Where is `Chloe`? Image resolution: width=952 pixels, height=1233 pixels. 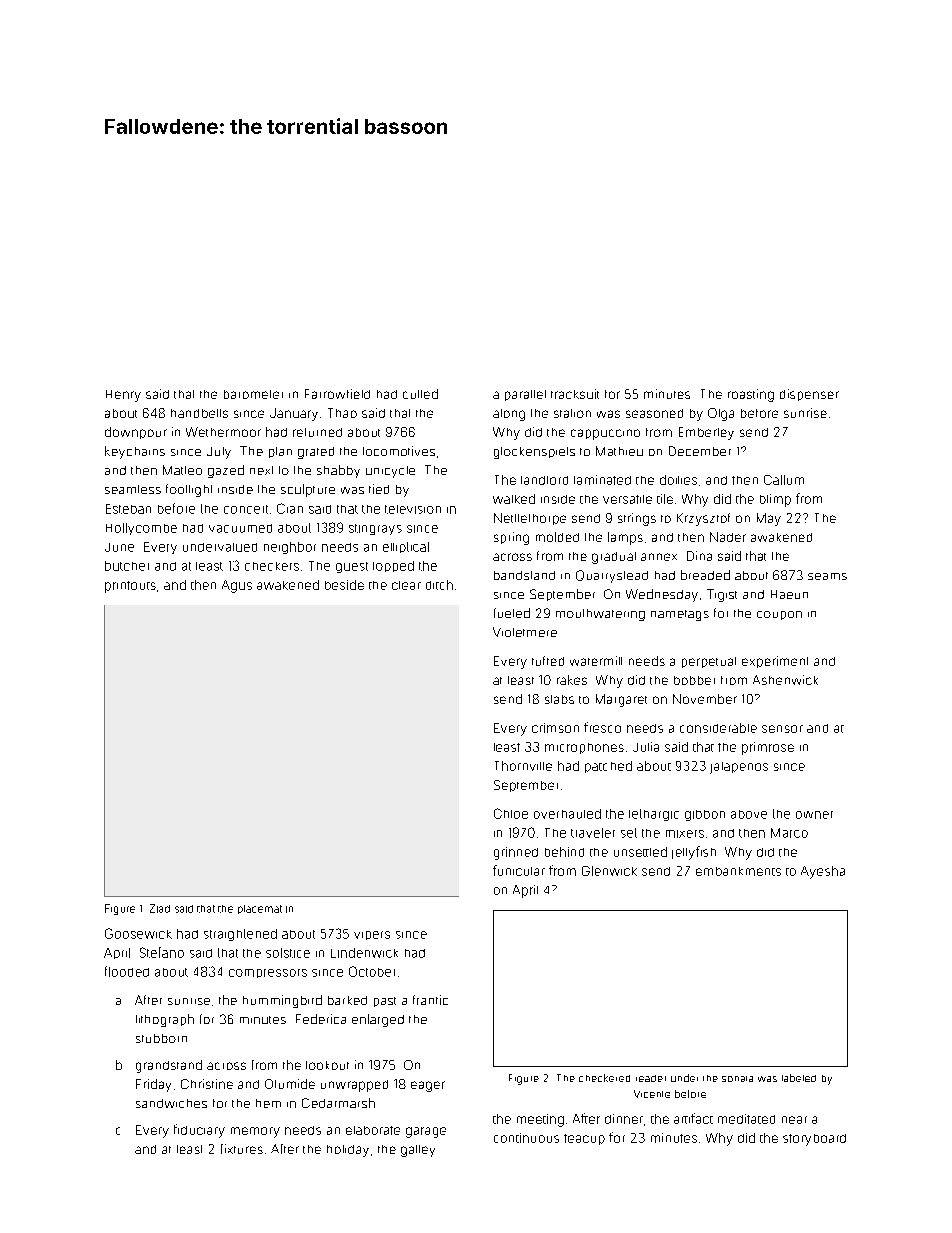
Chloe is located at coordinates (511, 813).
